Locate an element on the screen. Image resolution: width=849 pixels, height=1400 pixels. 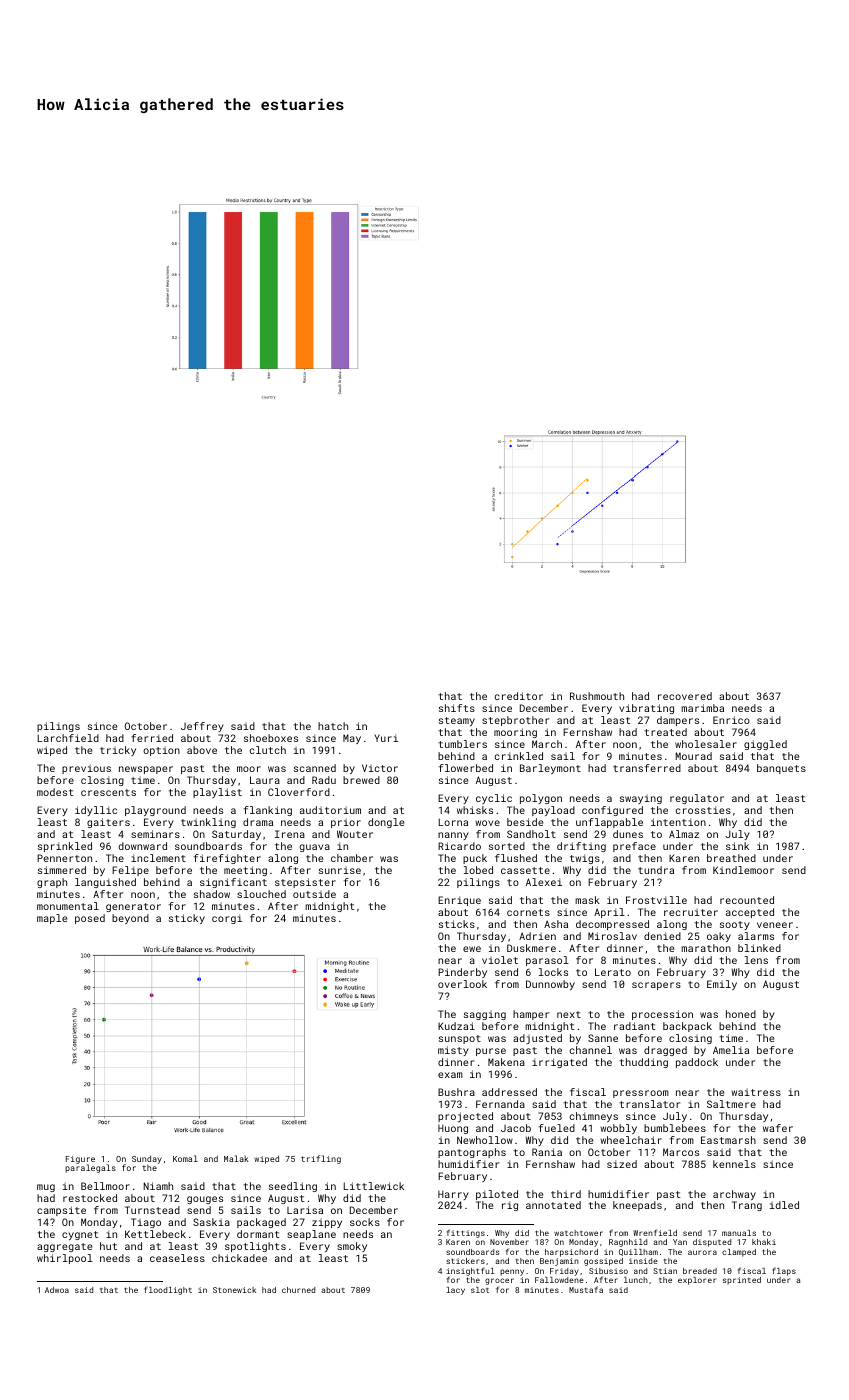
honed is located at coordinates (741, 1014).
